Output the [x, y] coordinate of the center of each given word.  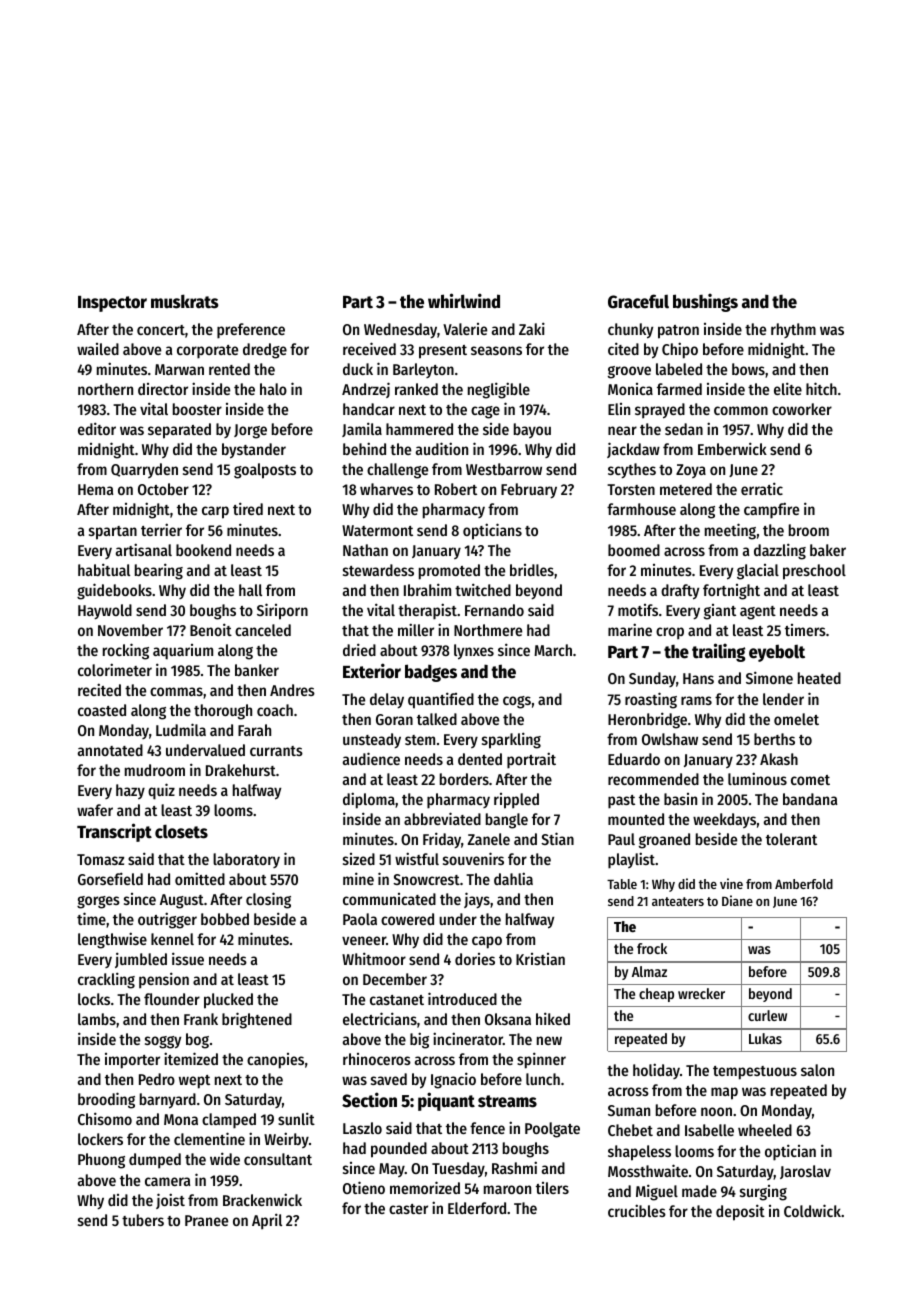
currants [276, 751]
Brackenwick [262, 1199]
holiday [656, 1071]
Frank [201, 1019]
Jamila [362, 429]
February [529, 490]
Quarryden [144, 470]
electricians [380, 1018]
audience [371, 758]
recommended [653, 779]
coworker [802, 409]
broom [809, 530]
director [163, 389]
